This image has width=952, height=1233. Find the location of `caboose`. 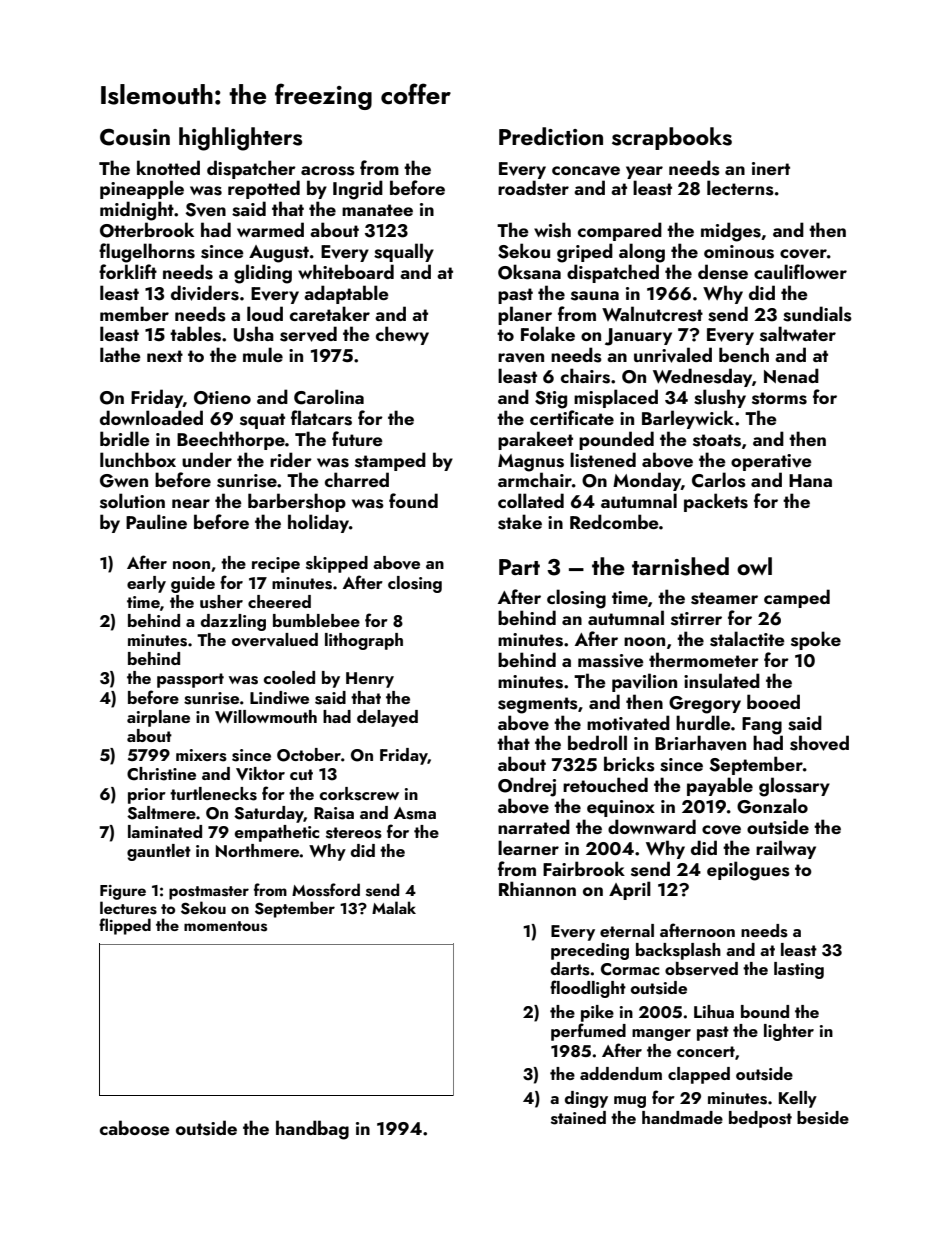

caboose is located at coordinates (135, 1128).
